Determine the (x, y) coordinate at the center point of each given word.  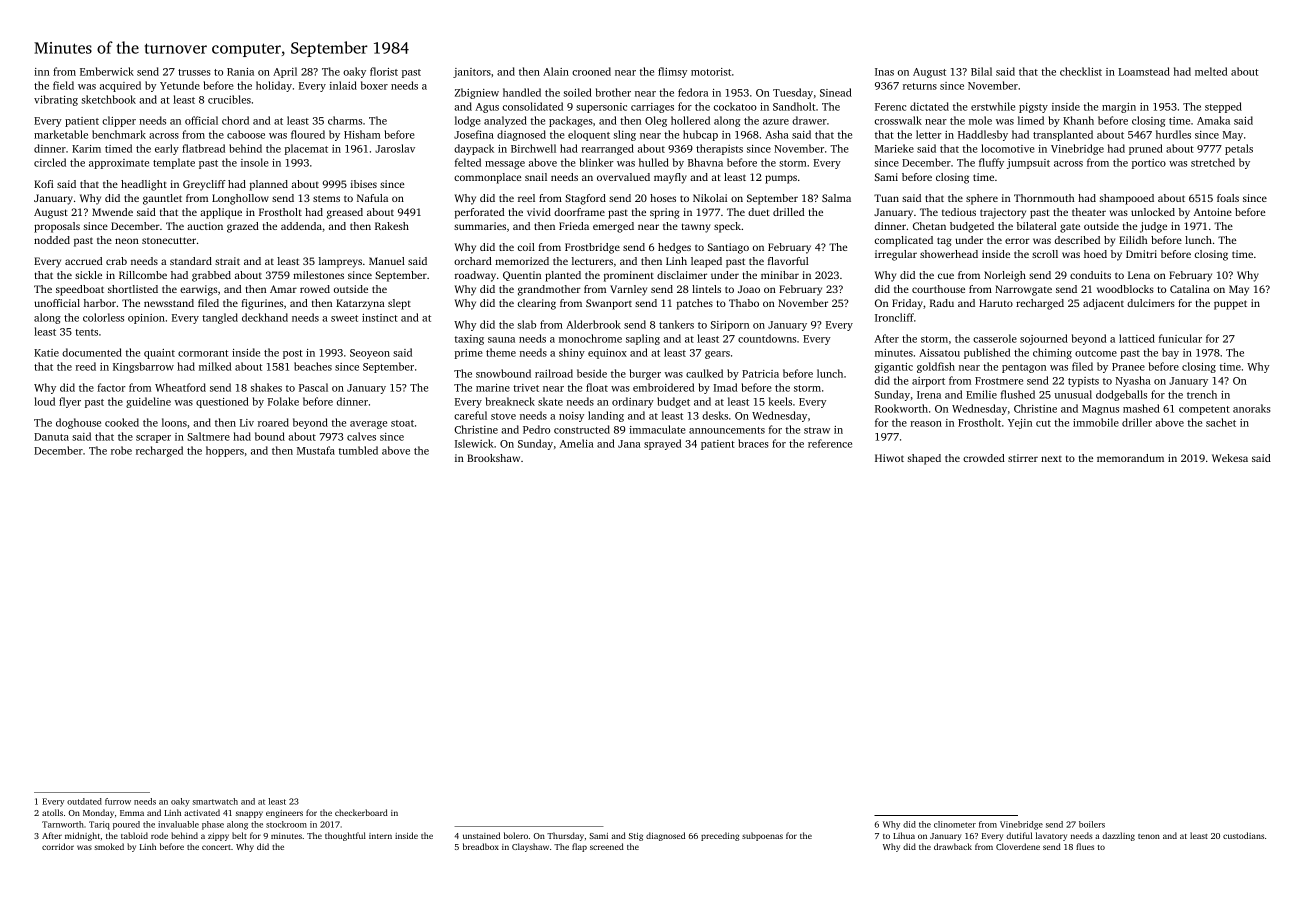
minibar (780, 275)
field (63, 85)
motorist (711, 72)
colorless (103, 317)
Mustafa (316, 450)
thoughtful (345, 836)
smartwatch (215, 801)
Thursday (565, 836)
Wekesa (1230, 458)
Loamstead (1144, 71)
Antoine (1213, 212)
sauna (501, 340)
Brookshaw (493, 458)
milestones (318, 275)
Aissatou (939, 353)
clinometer (955, 824)
